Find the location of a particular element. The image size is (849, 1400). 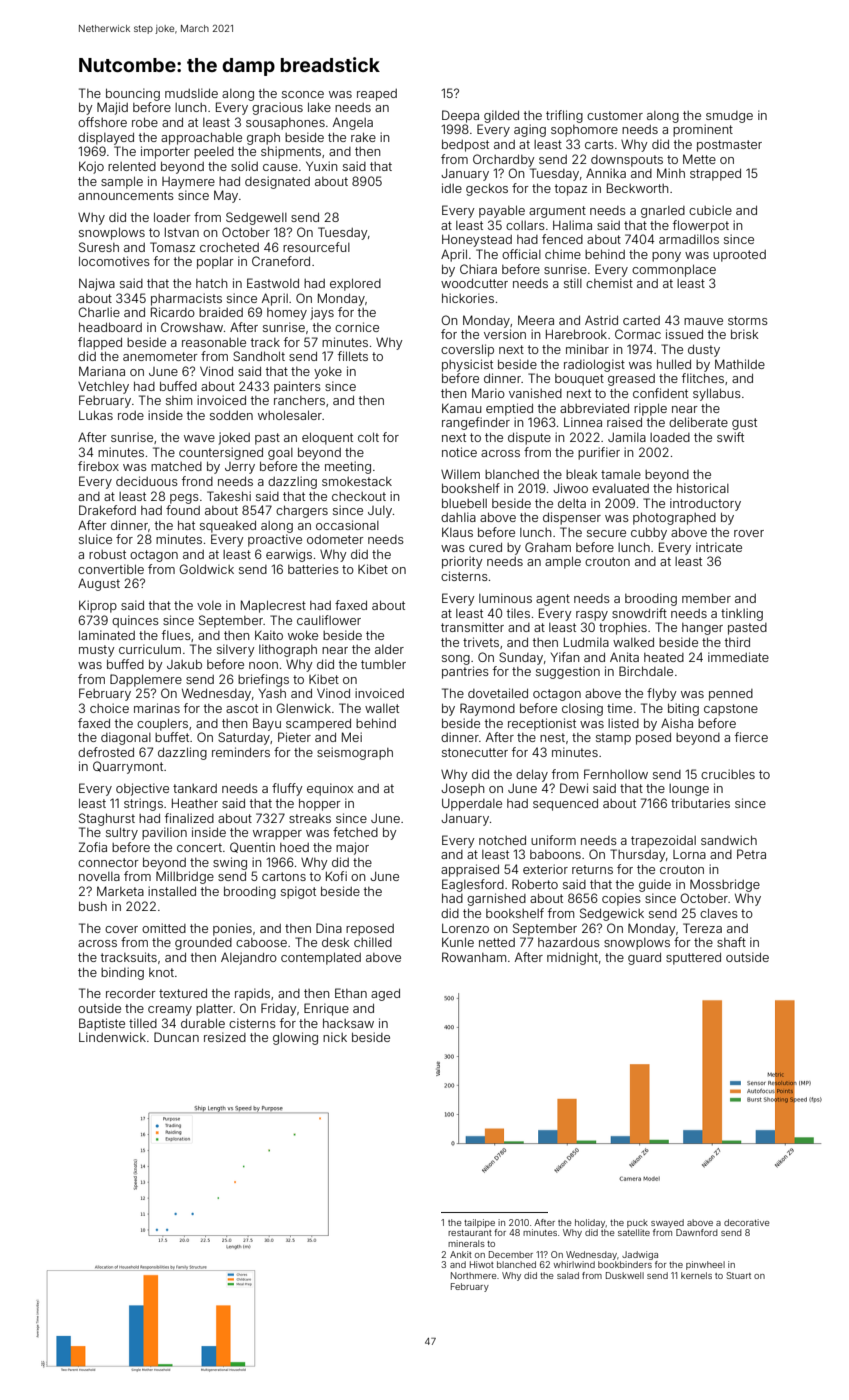

resized is located at coordinates (225, 1037).
